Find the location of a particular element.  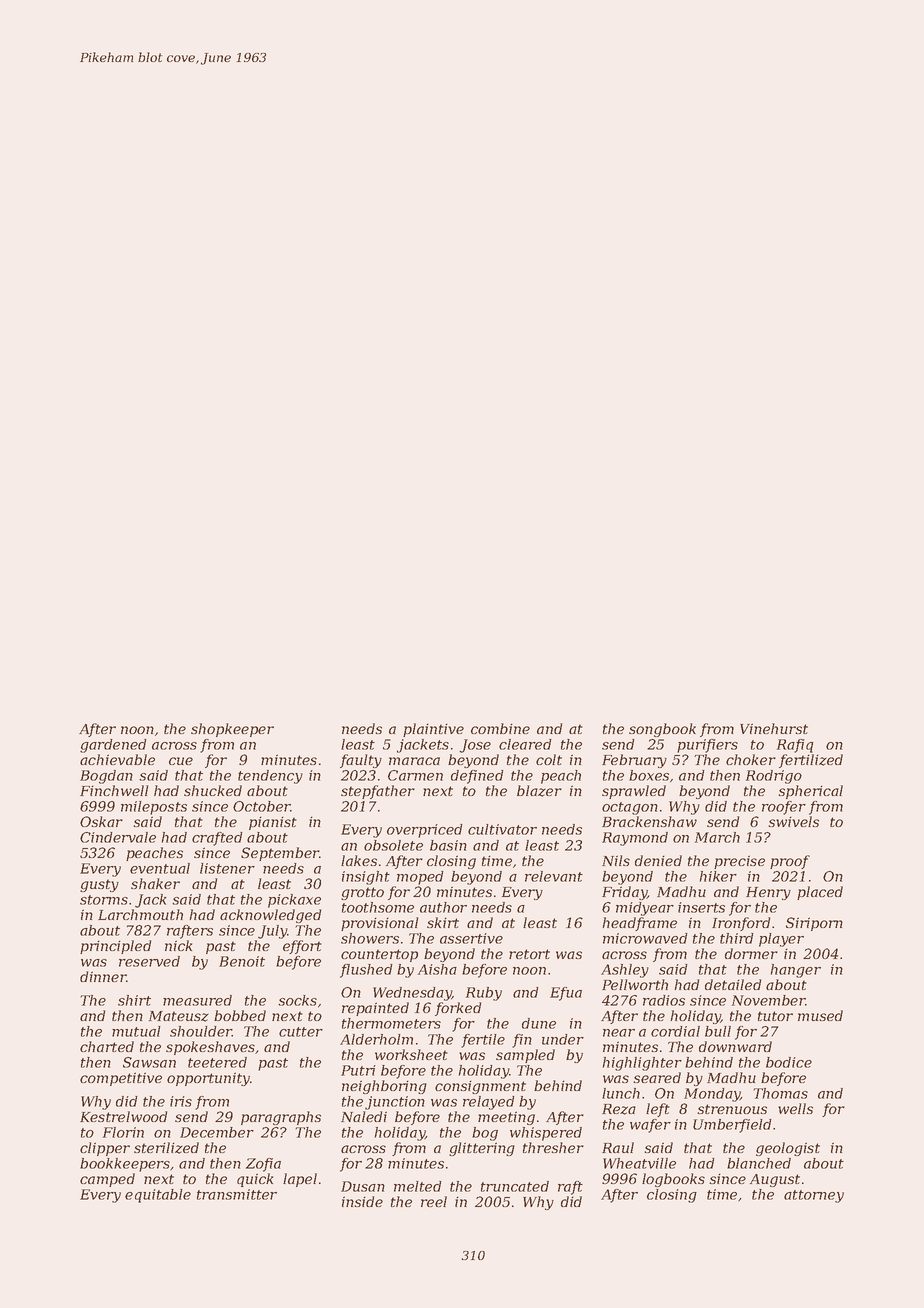

gardened is located at coordinates (113, 746).
